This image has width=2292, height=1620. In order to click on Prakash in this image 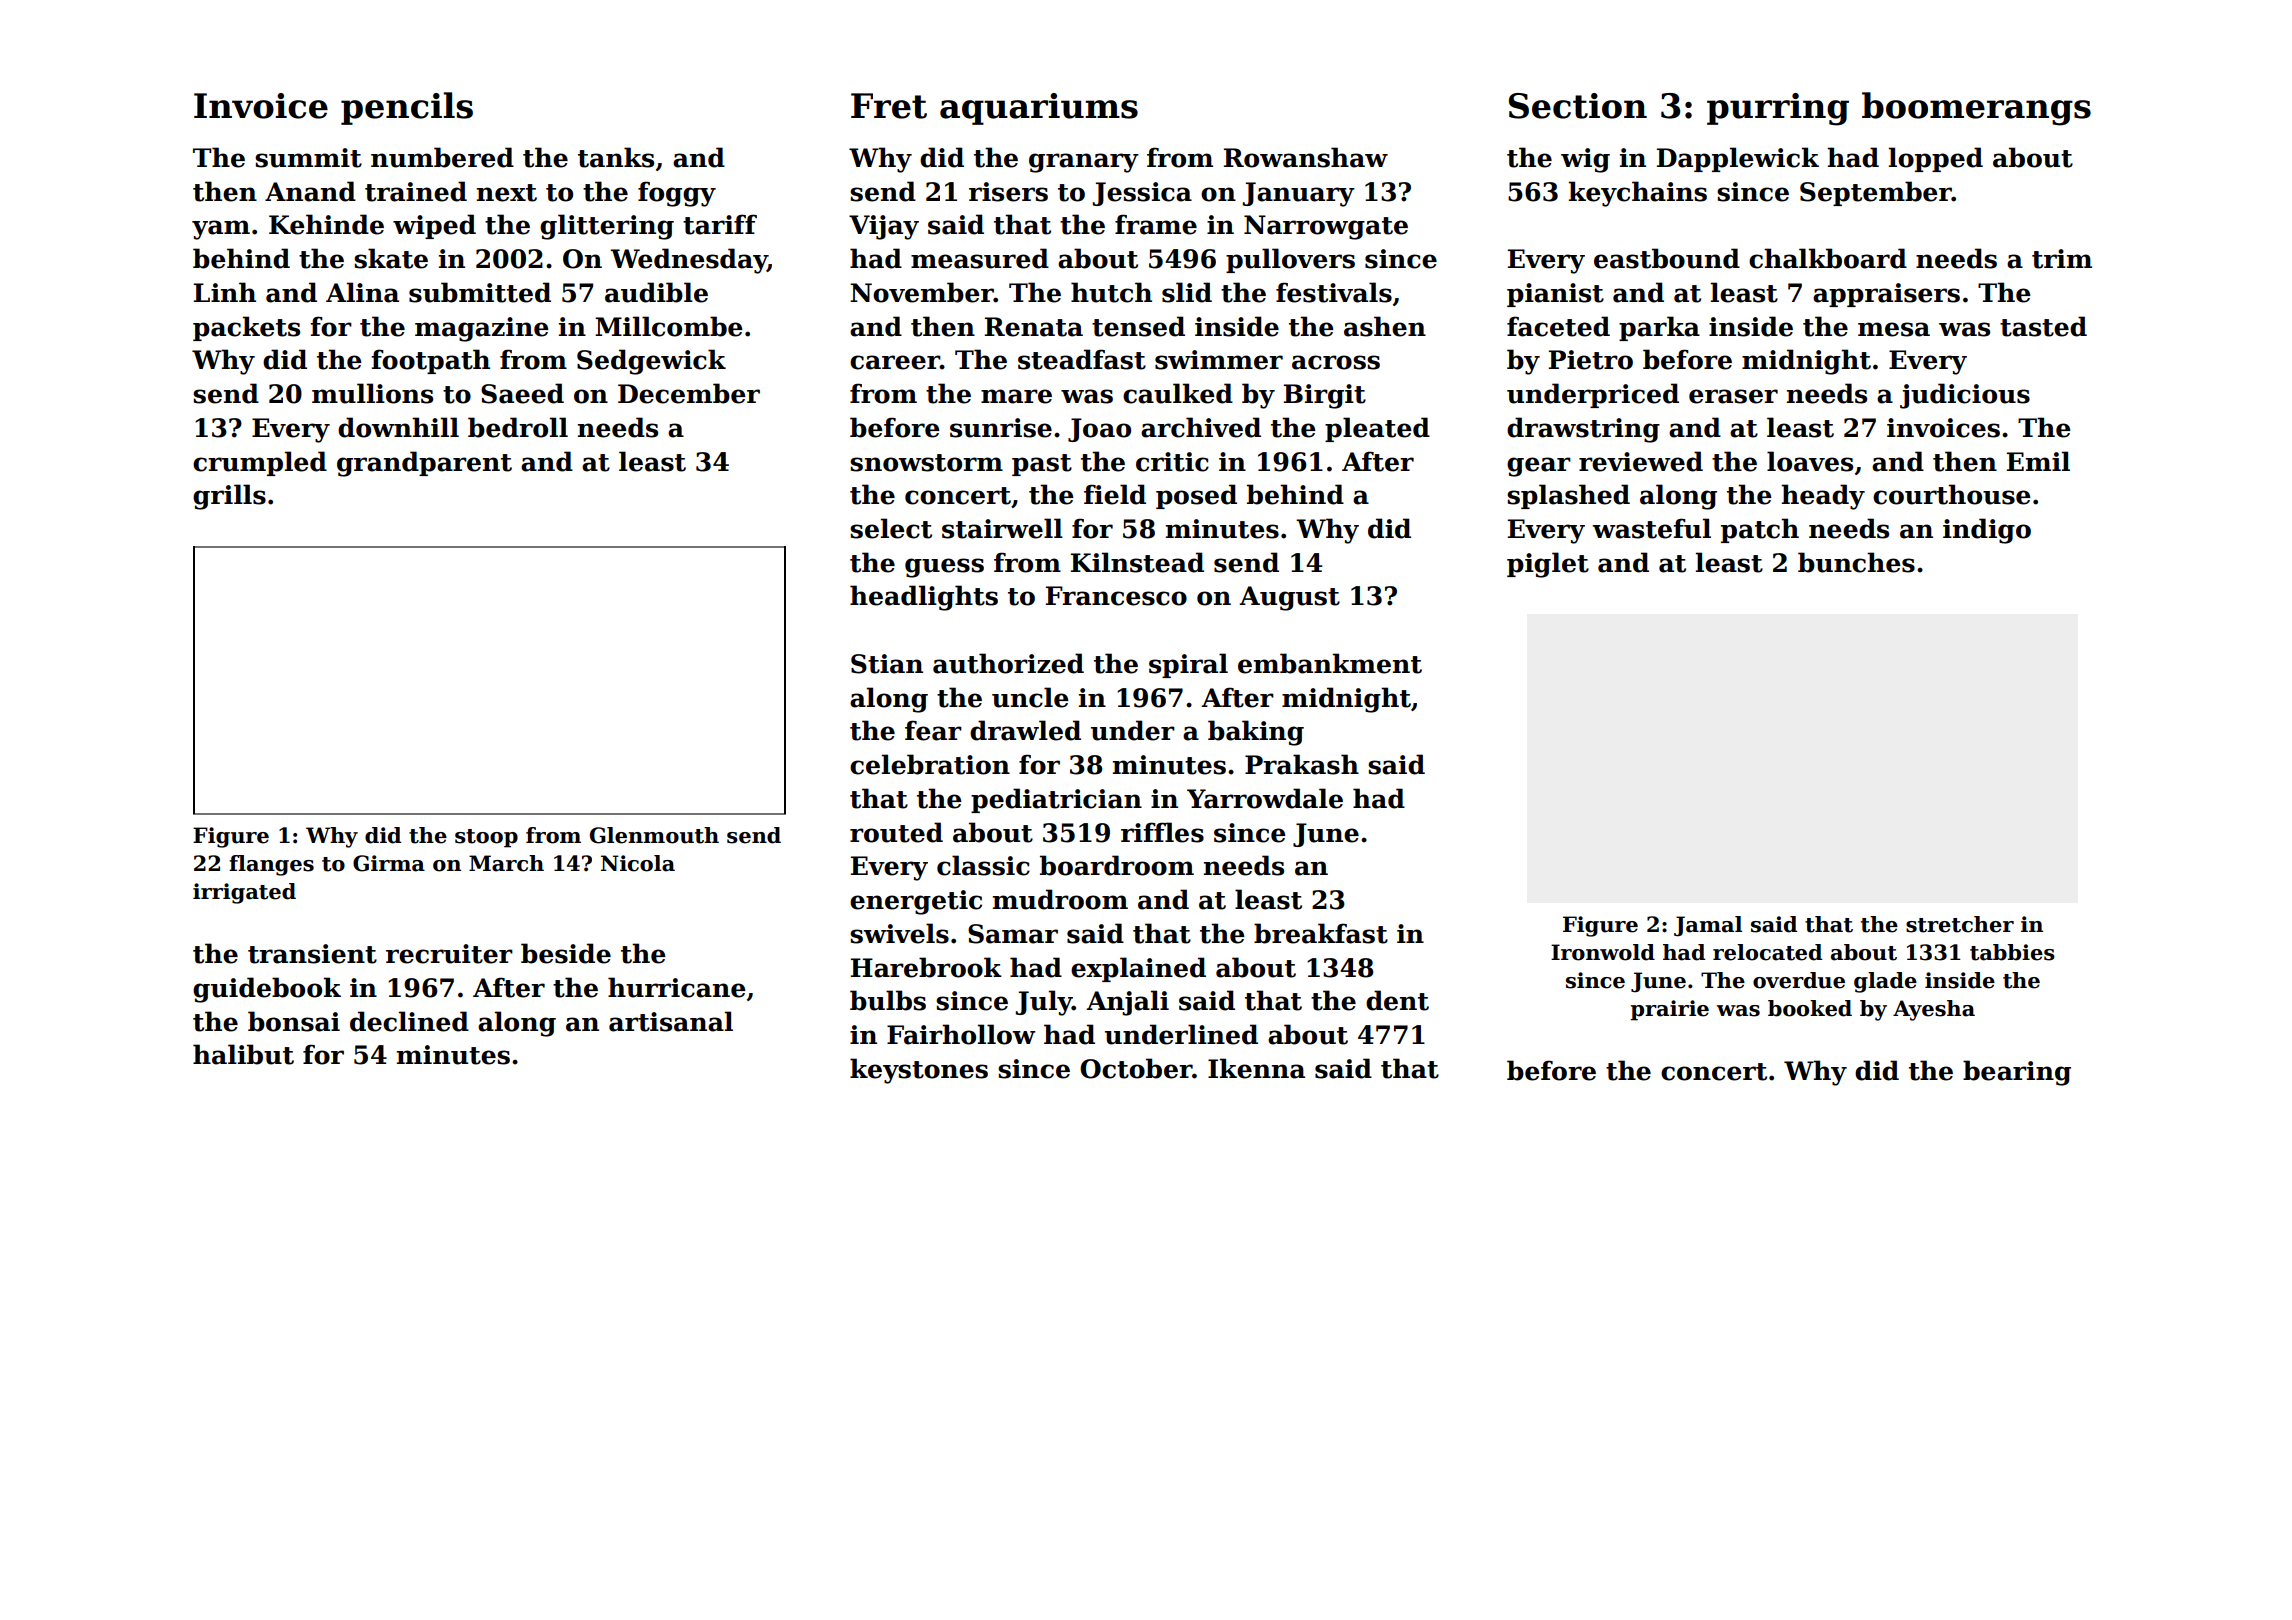, I will do `click(1302, 764)`.
